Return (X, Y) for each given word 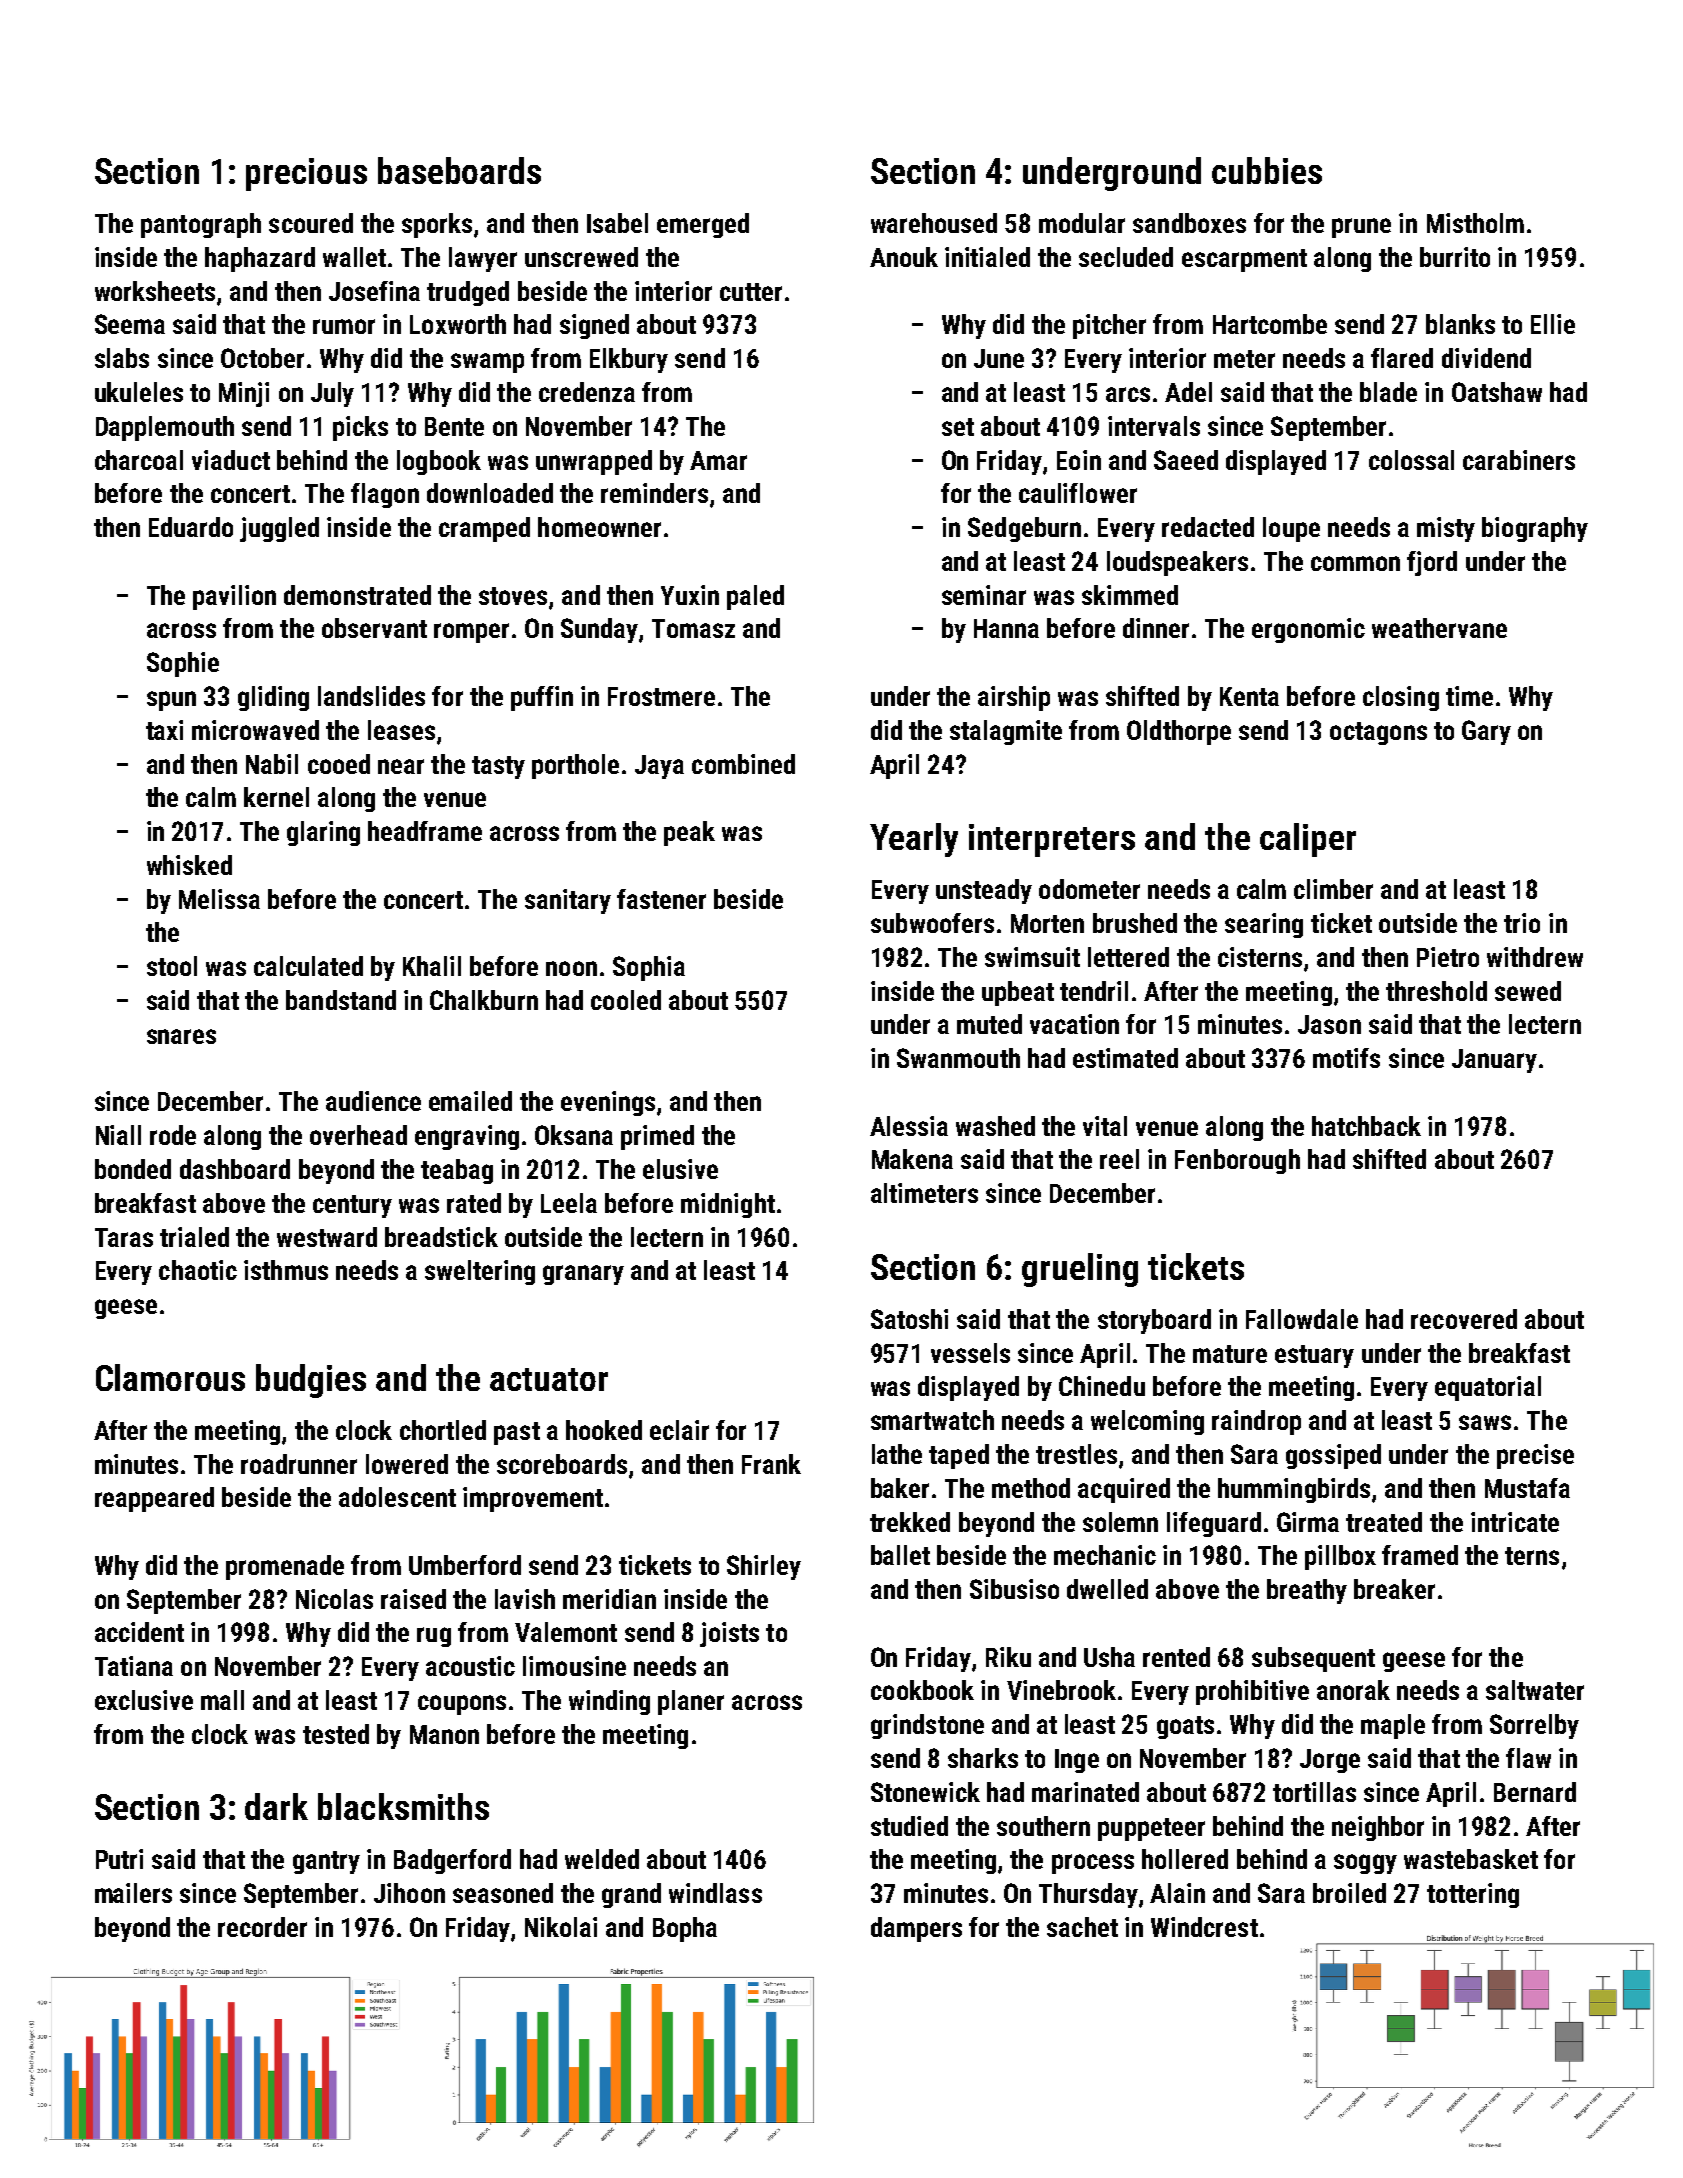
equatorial (1488, 1388)
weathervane (1439, 628)
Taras (124, 1237)
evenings (608, 1103)
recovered (1464, 1319)
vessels (970, 1353)
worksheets (155, 291)
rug (434, 1637)
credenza (587, 392)
